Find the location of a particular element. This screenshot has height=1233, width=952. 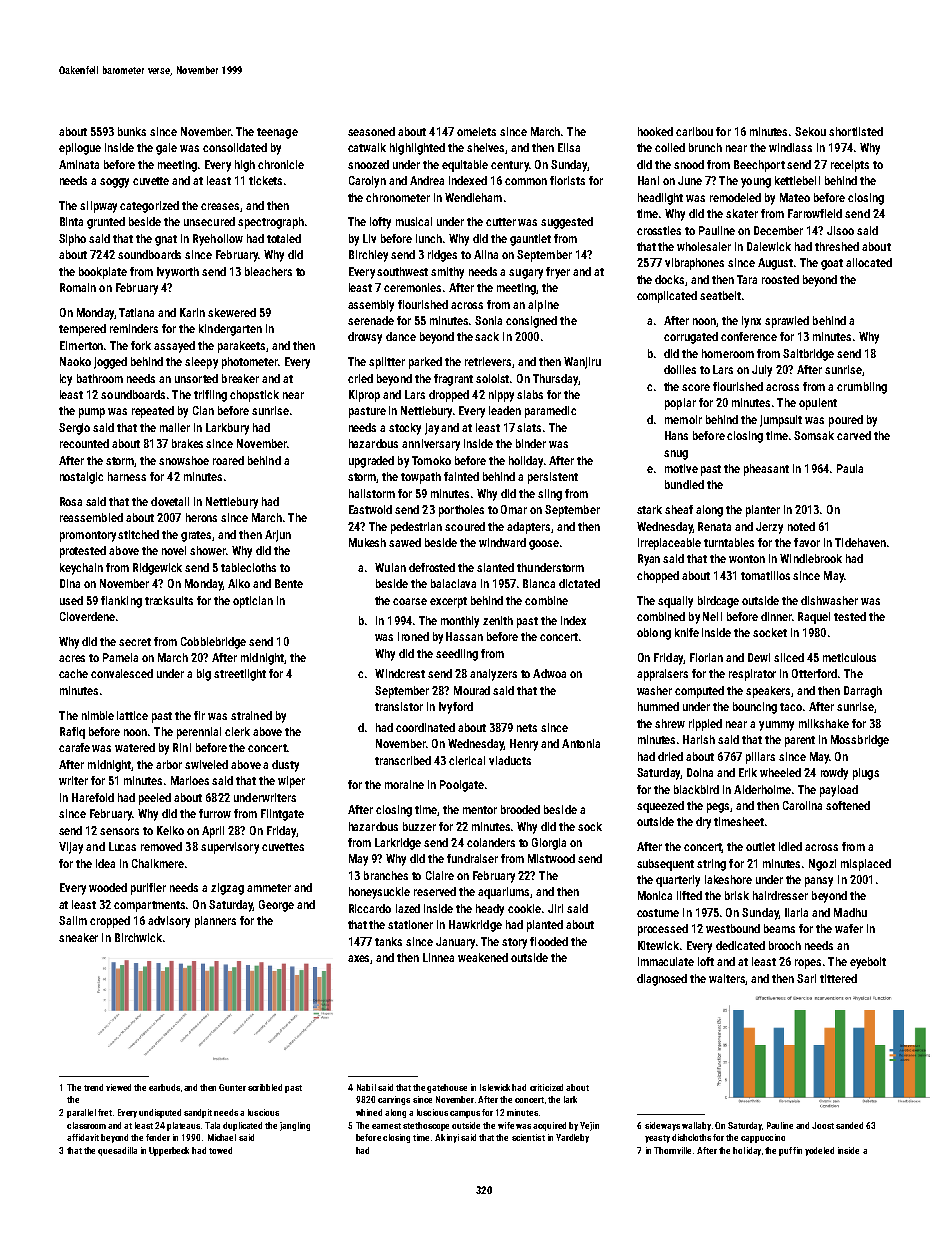

jangling is located at coordinates (295, 1126).
